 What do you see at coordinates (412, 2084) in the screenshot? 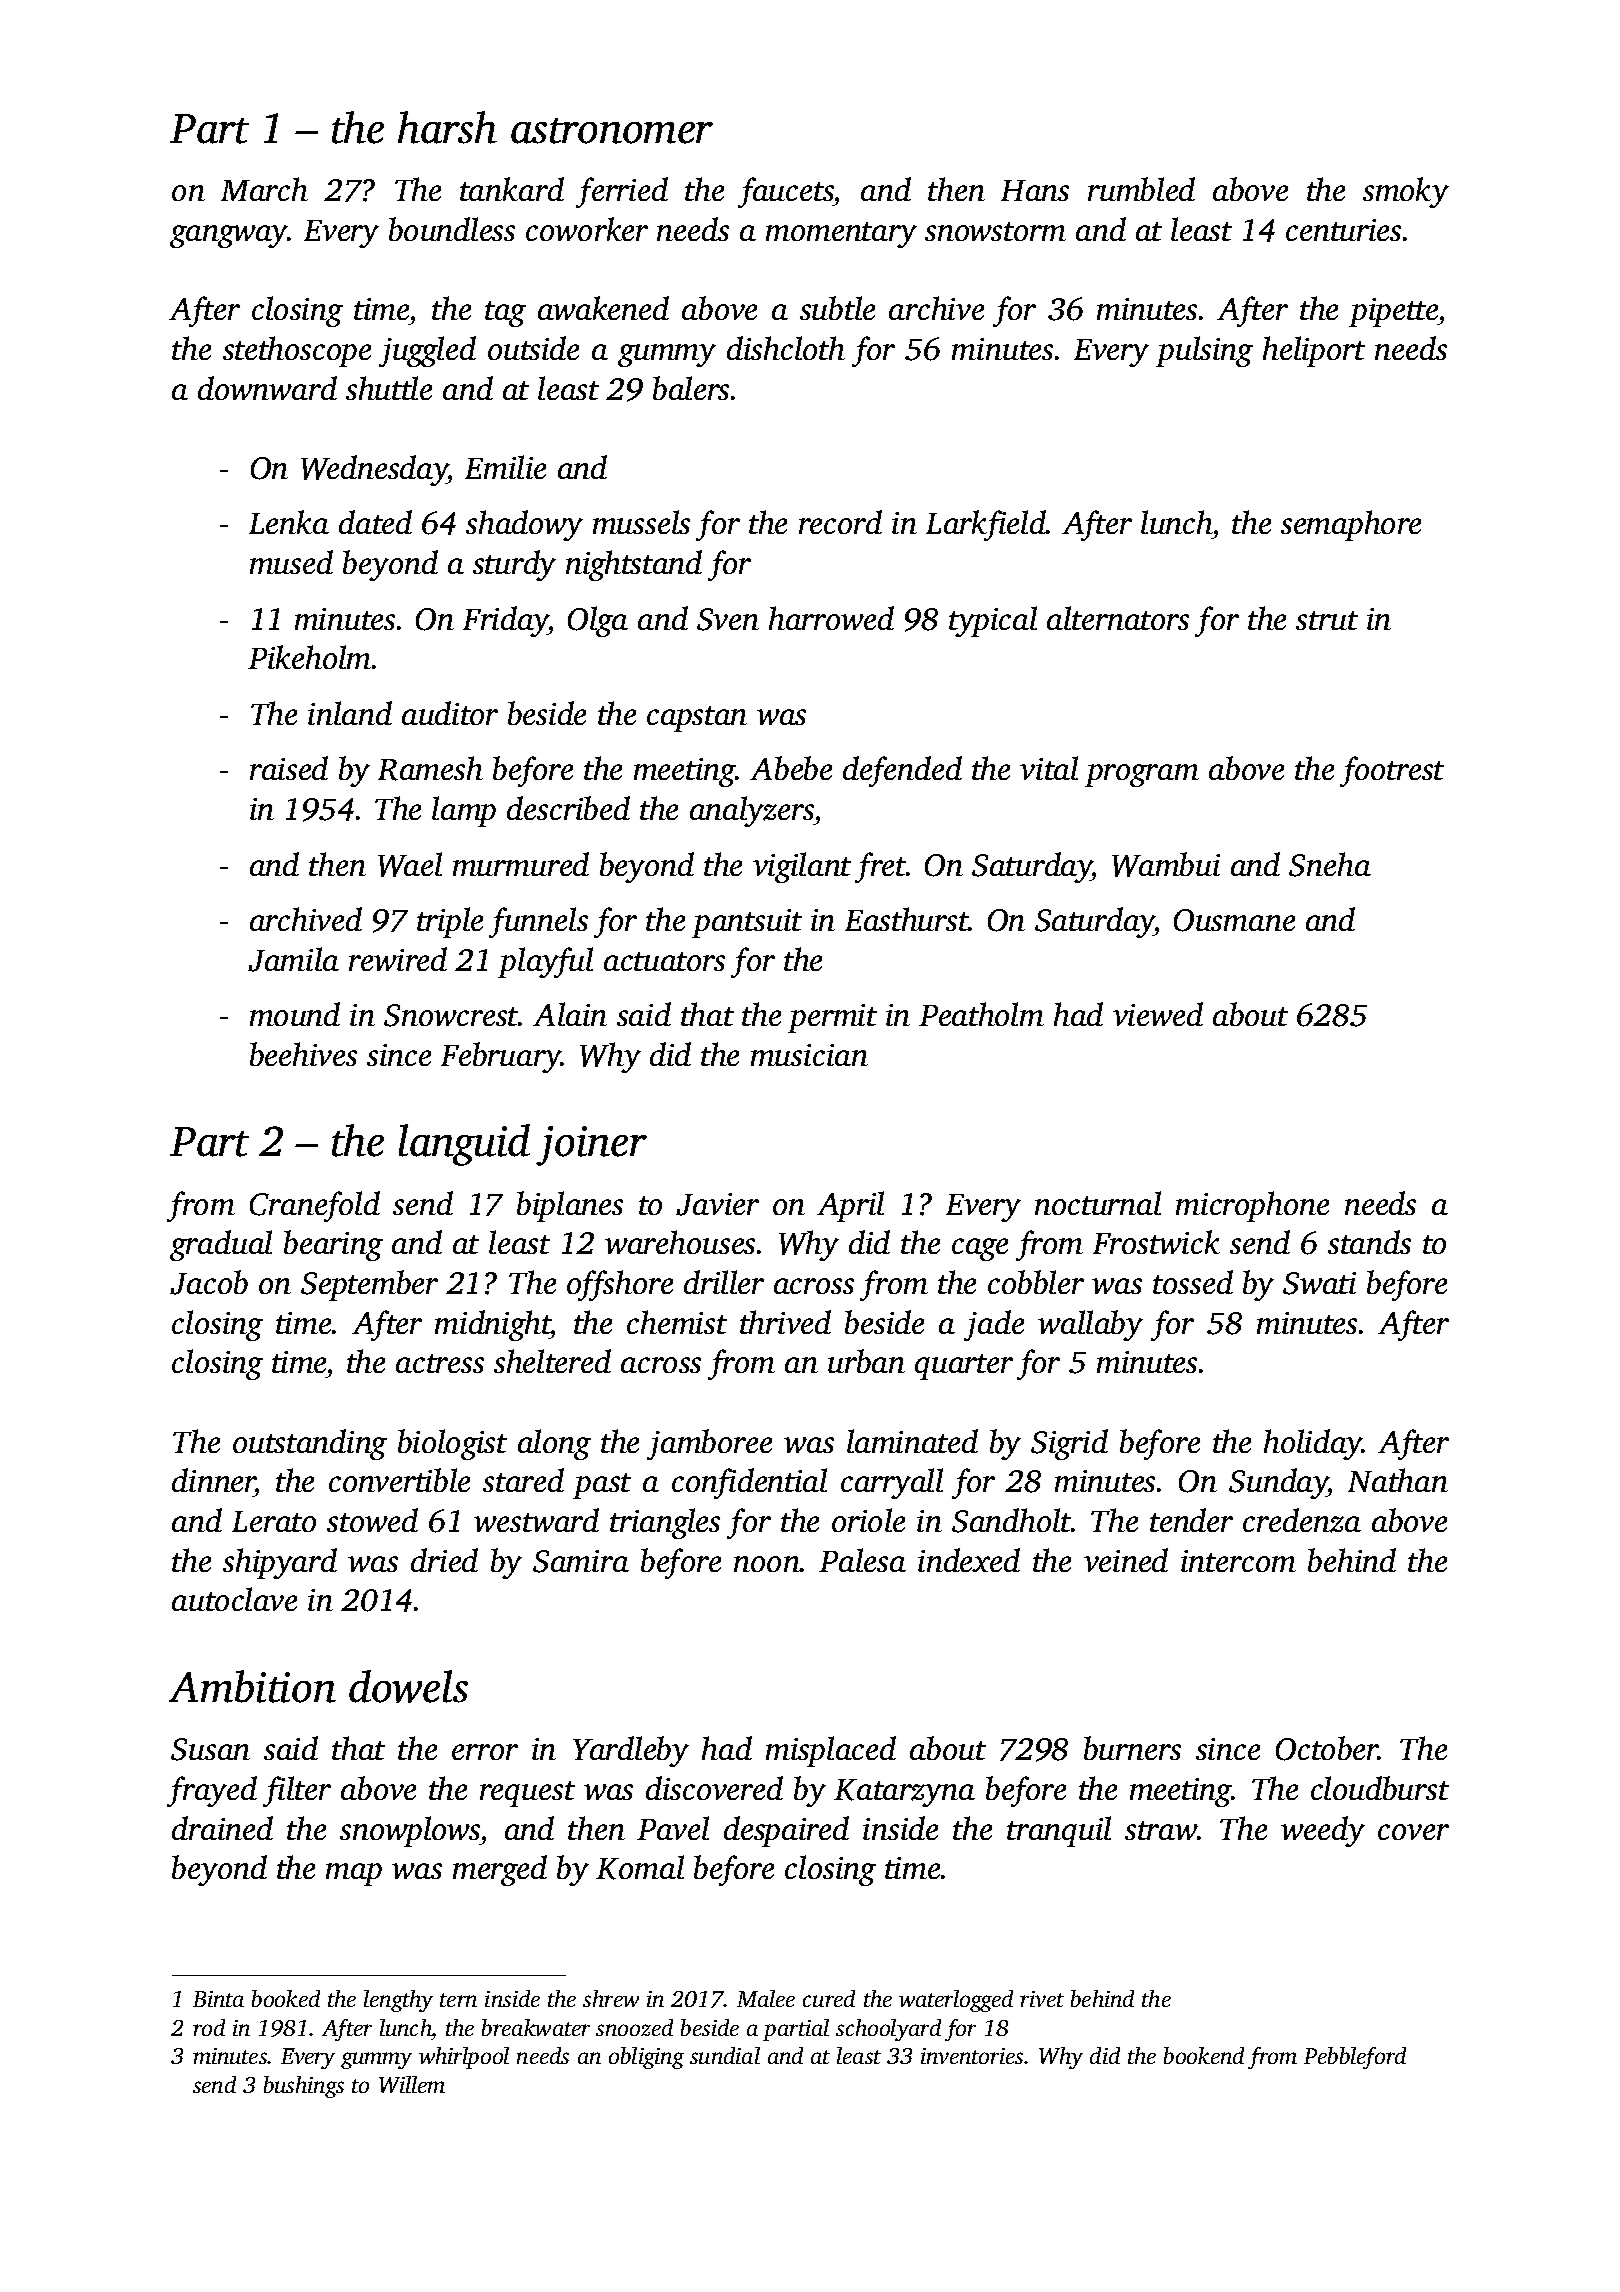
I see `Willem` at bounding box center [412, 2084].
